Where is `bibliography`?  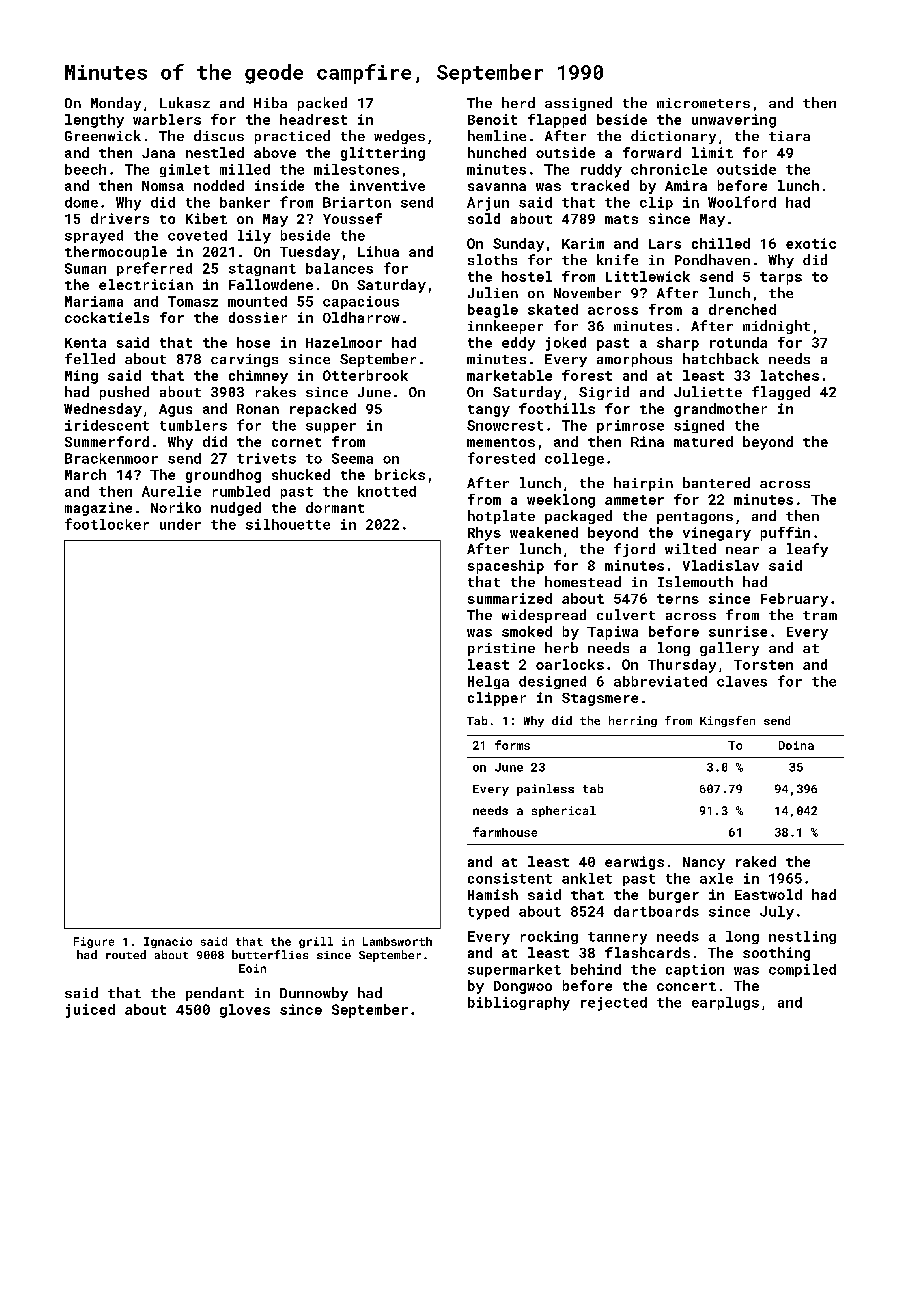
bibliography is located at coordinates (519, 1004).
